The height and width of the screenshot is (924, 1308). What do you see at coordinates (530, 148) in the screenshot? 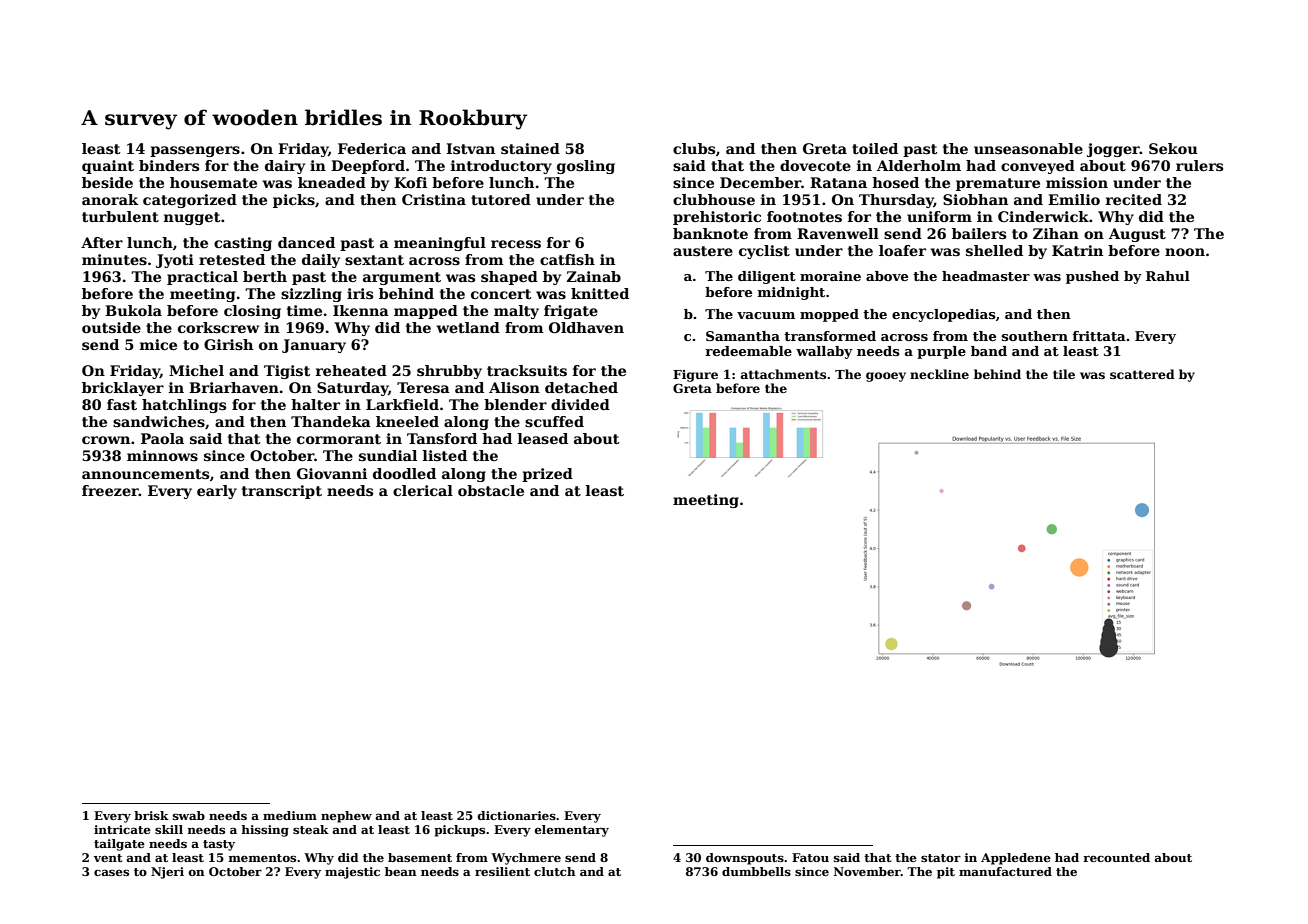
I see `stained` at bounding box center [530, 148].
